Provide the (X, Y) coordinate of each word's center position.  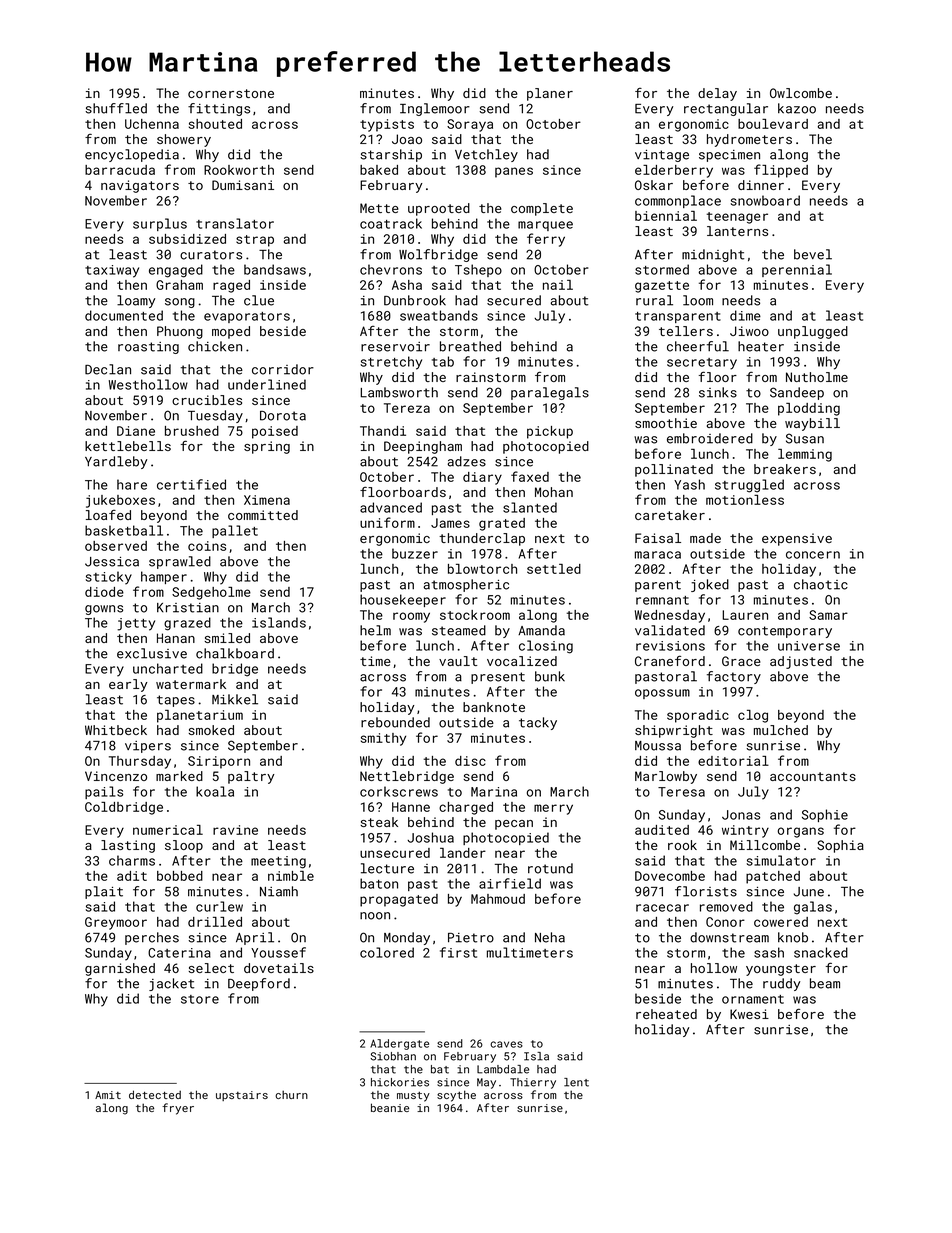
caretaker (670, 515)
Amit (108, 1095)
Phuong (180, 332)
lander (463, 853)
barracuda (120, 170)
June (809, 892)
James (450, 523)
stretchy (391, 363)
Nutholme (817, 377)
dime (745, 315)
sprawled (180, 562)
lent (576, 1082)
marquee (545, 226)
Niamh (279, 891)
